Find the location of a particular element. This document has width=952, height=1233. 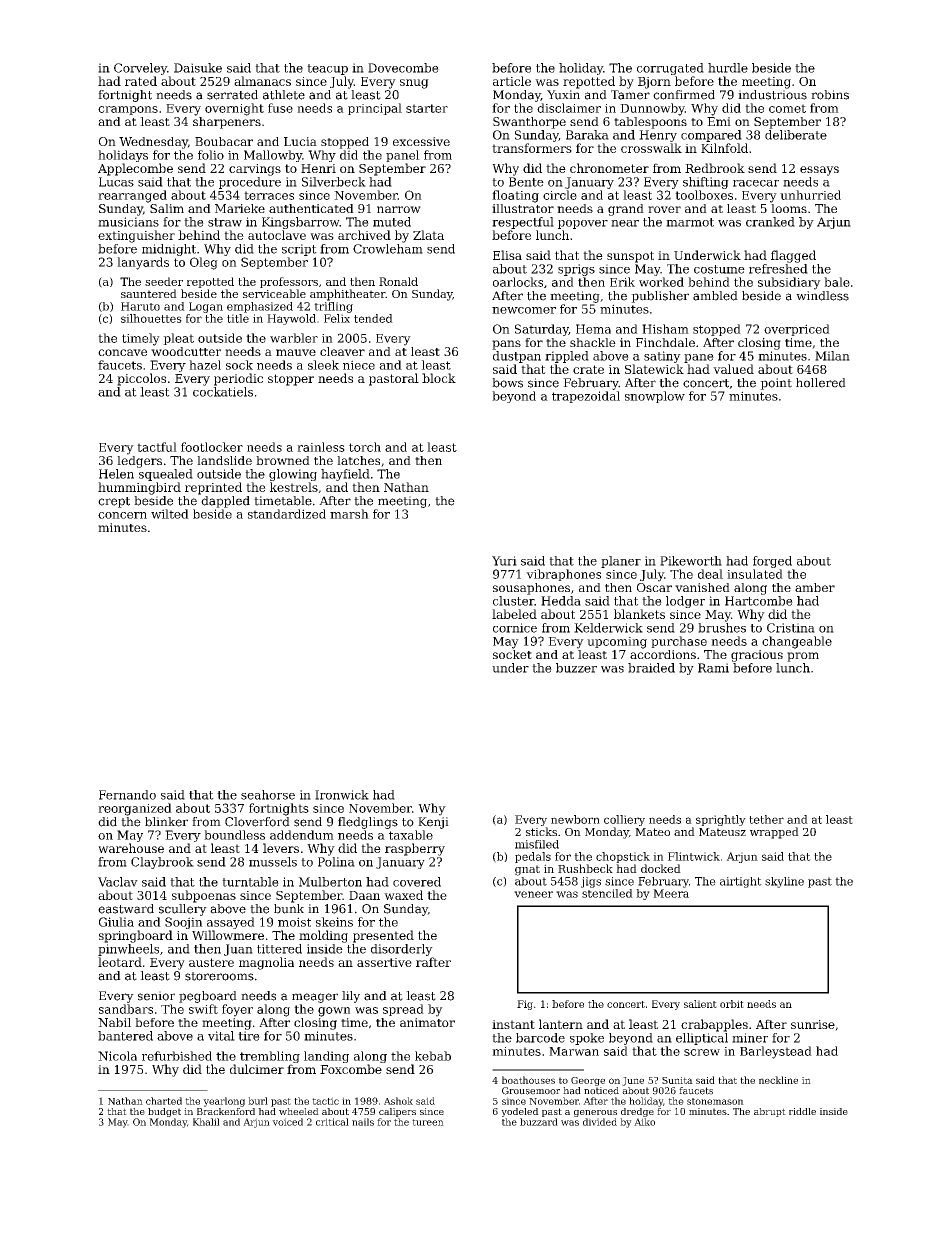

pans is located at coordinates (506, 345).
